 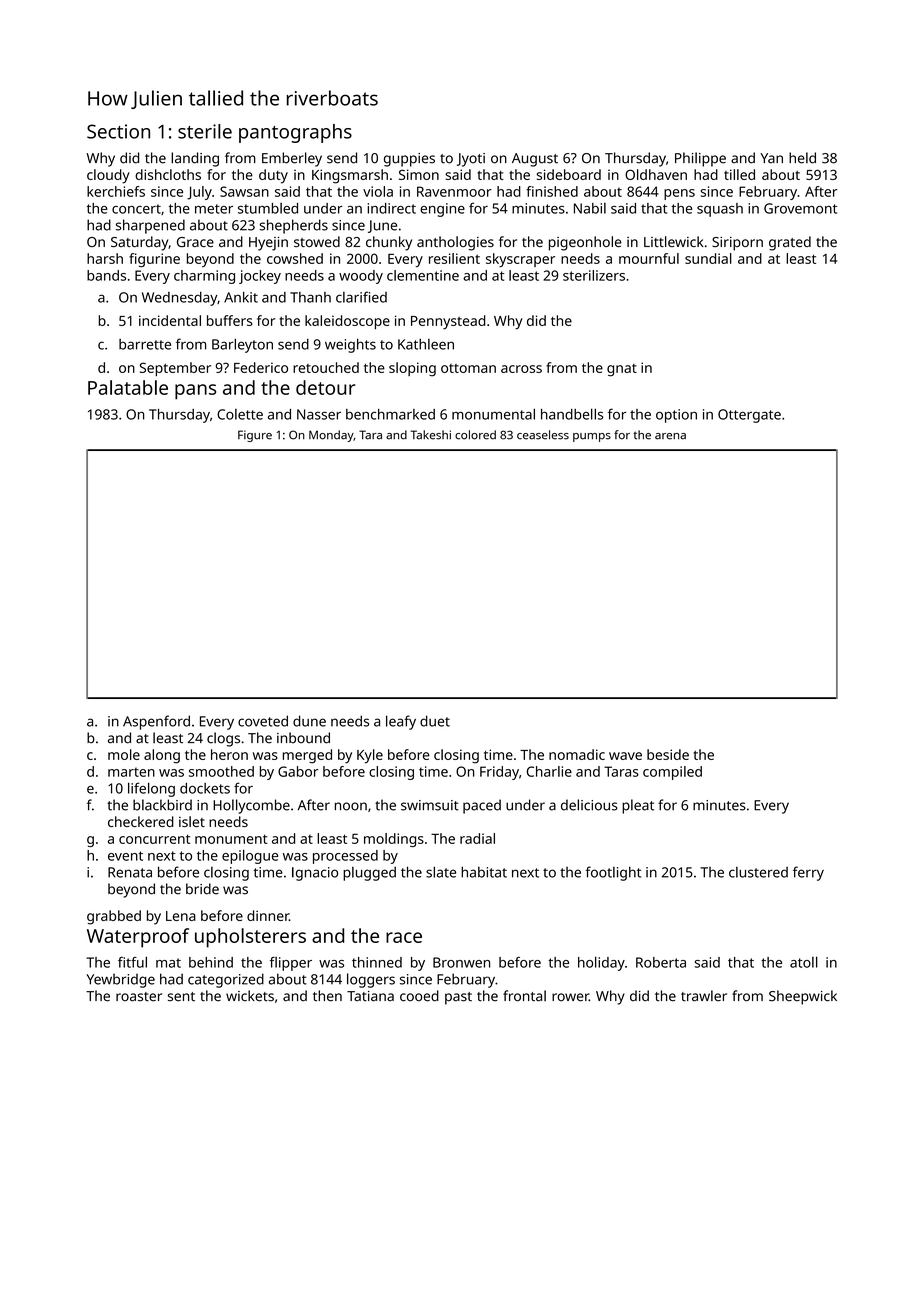 I want to click on Tatiana, so click(x=370, y=996).
